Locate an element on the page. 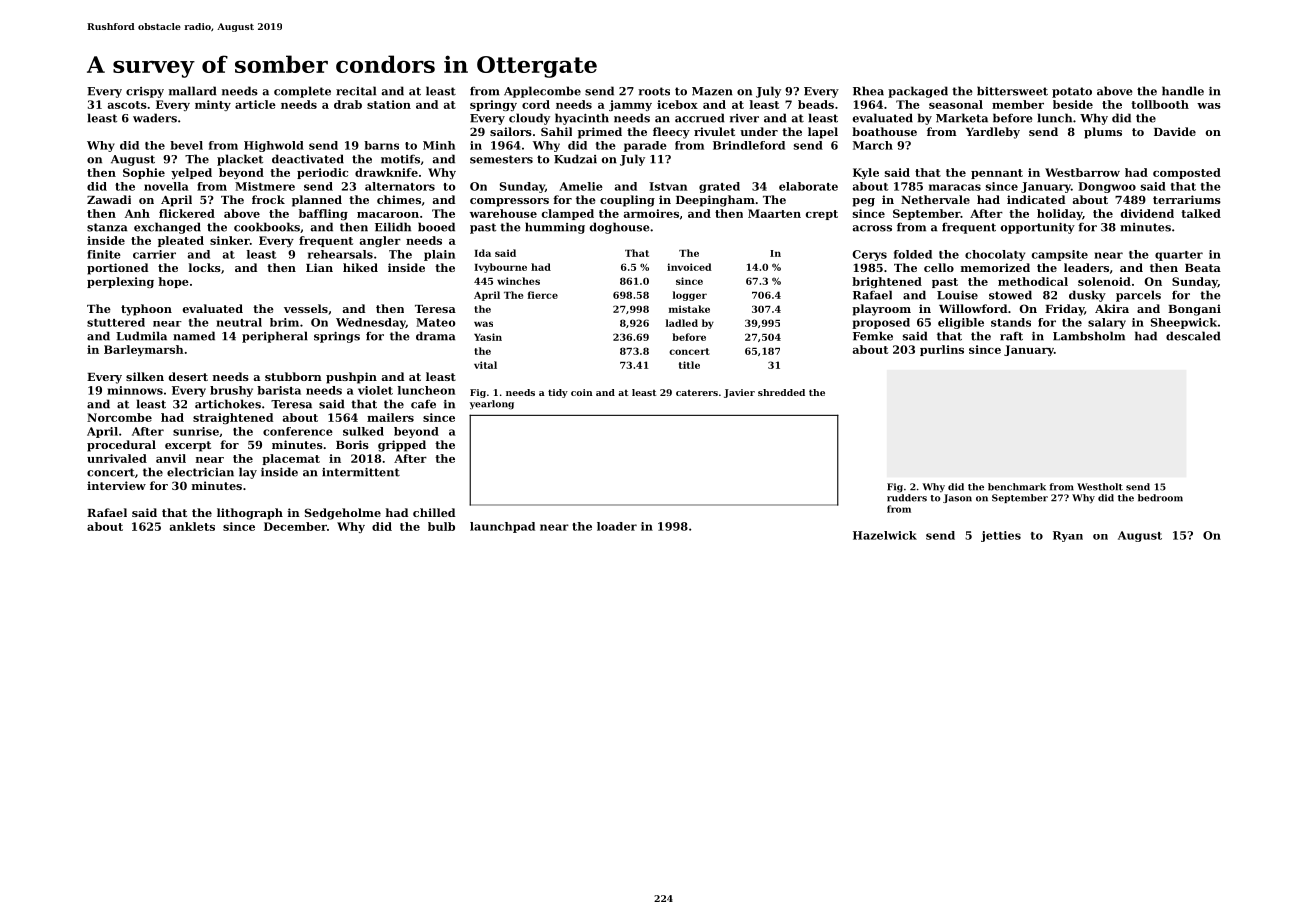  December is located at coordinates (295, 526).
